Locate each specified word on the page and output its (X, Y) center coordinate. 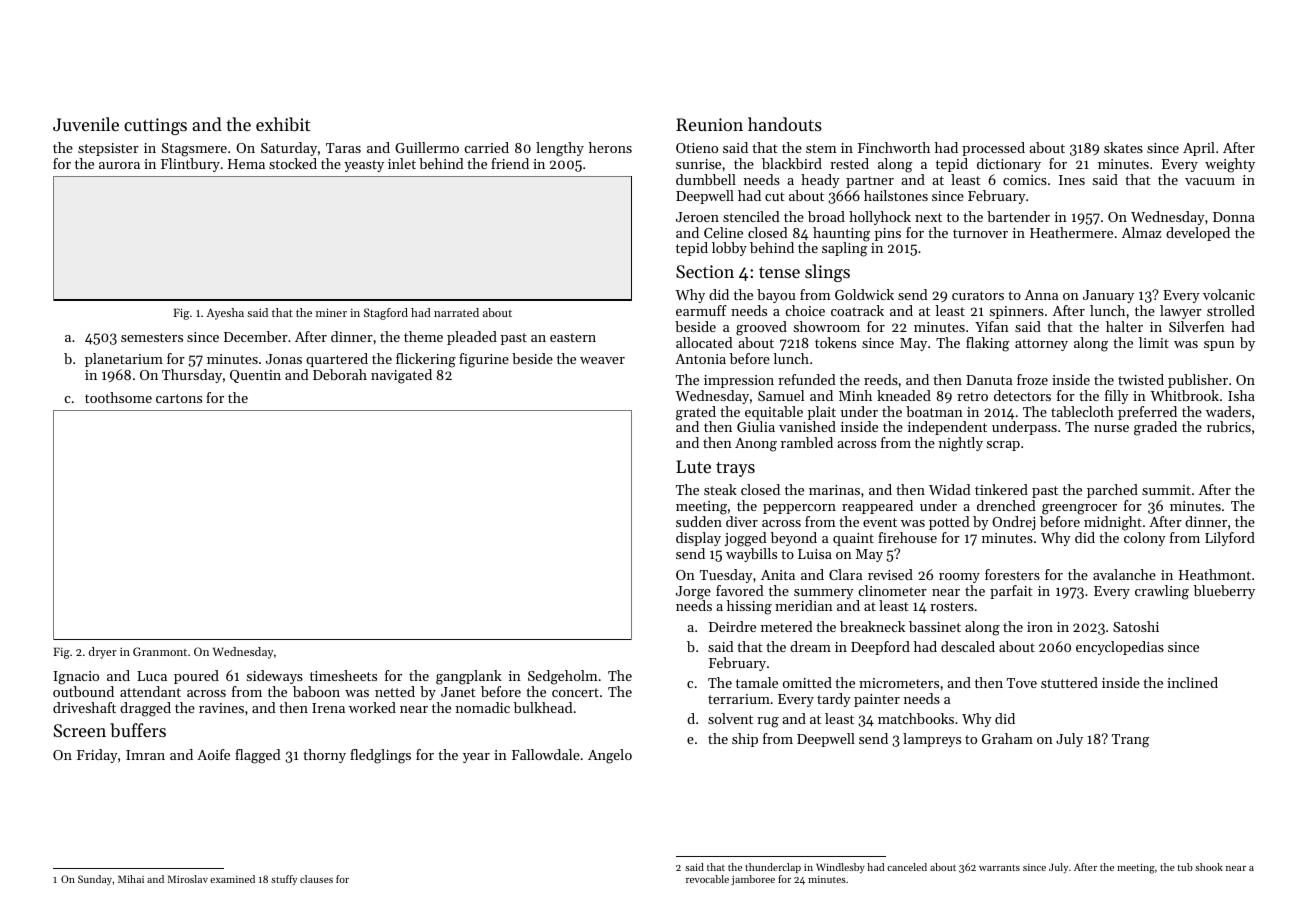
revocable (707, 879)
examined (232, 879)
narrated (456, 312)
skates (1123, 147)
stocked (293, 163)
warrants (999, 868)
